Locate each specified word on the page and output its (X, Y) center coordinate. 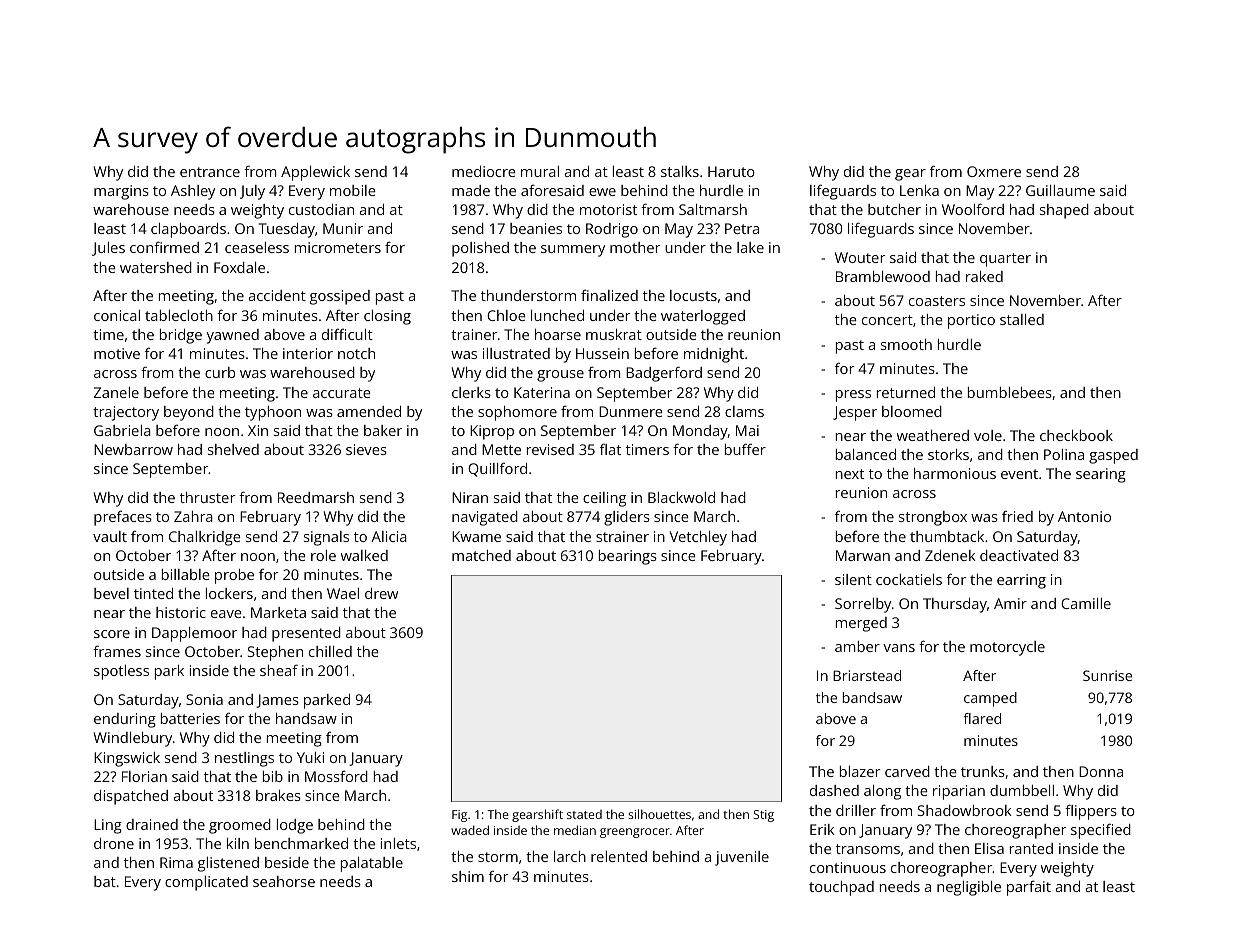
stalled (1022, 319)
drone (114, 843)
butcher (894, 209)
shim (468, 876)
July (252, 192)
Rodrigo (612, 230)
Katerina (542, 392)
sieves (366, 449)
